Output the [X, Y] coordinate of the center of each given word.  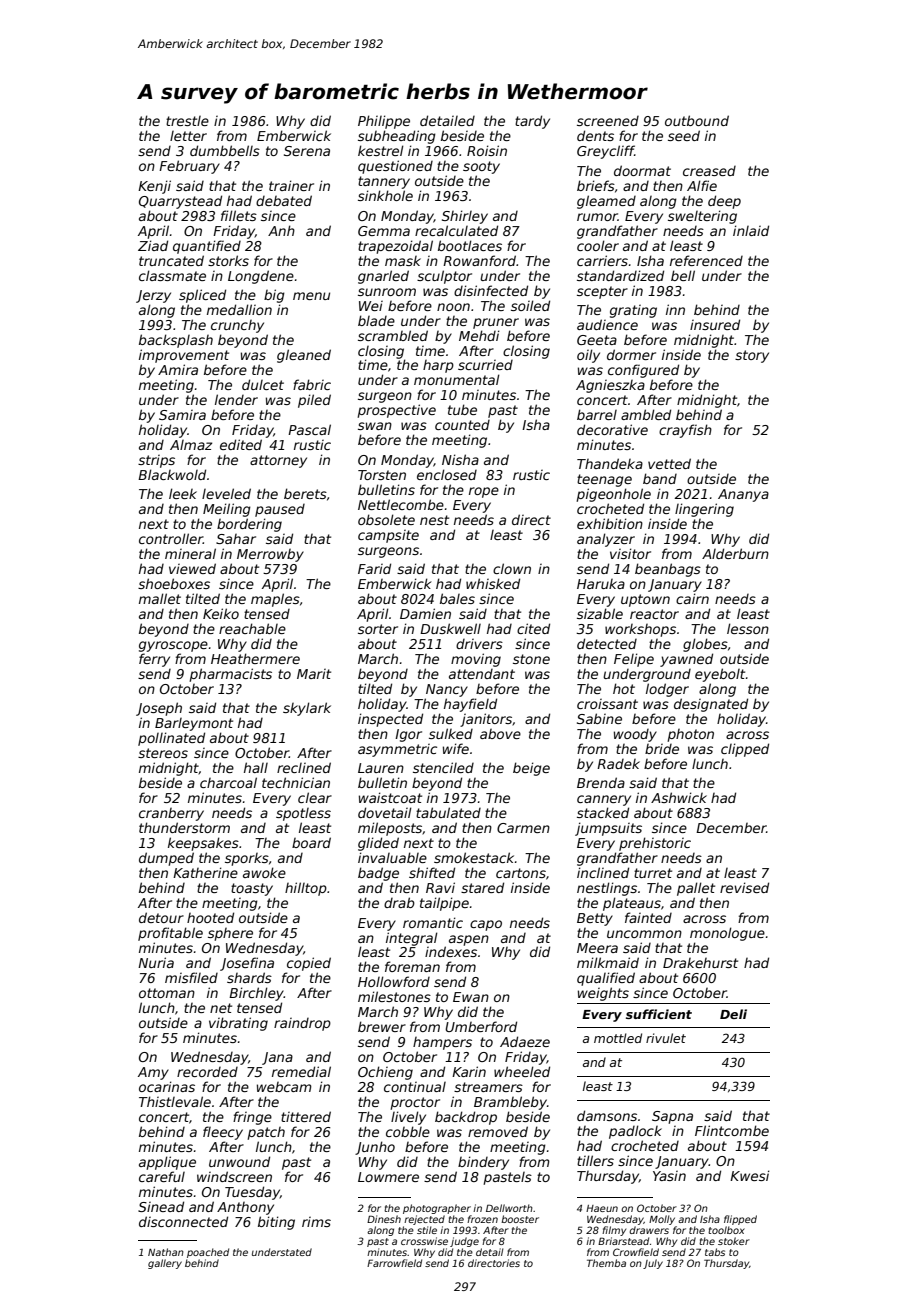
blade [376, 320]
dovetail [385, 812]
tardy [532, 122]
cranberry [171, 814]
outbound [697, 120]
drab [399, 902]
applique [167, 1163]
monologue [727, 934]
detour [161, 917]
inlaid [751, 230]
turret [653, 873]
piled [314, 401]
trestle [187, 121]
